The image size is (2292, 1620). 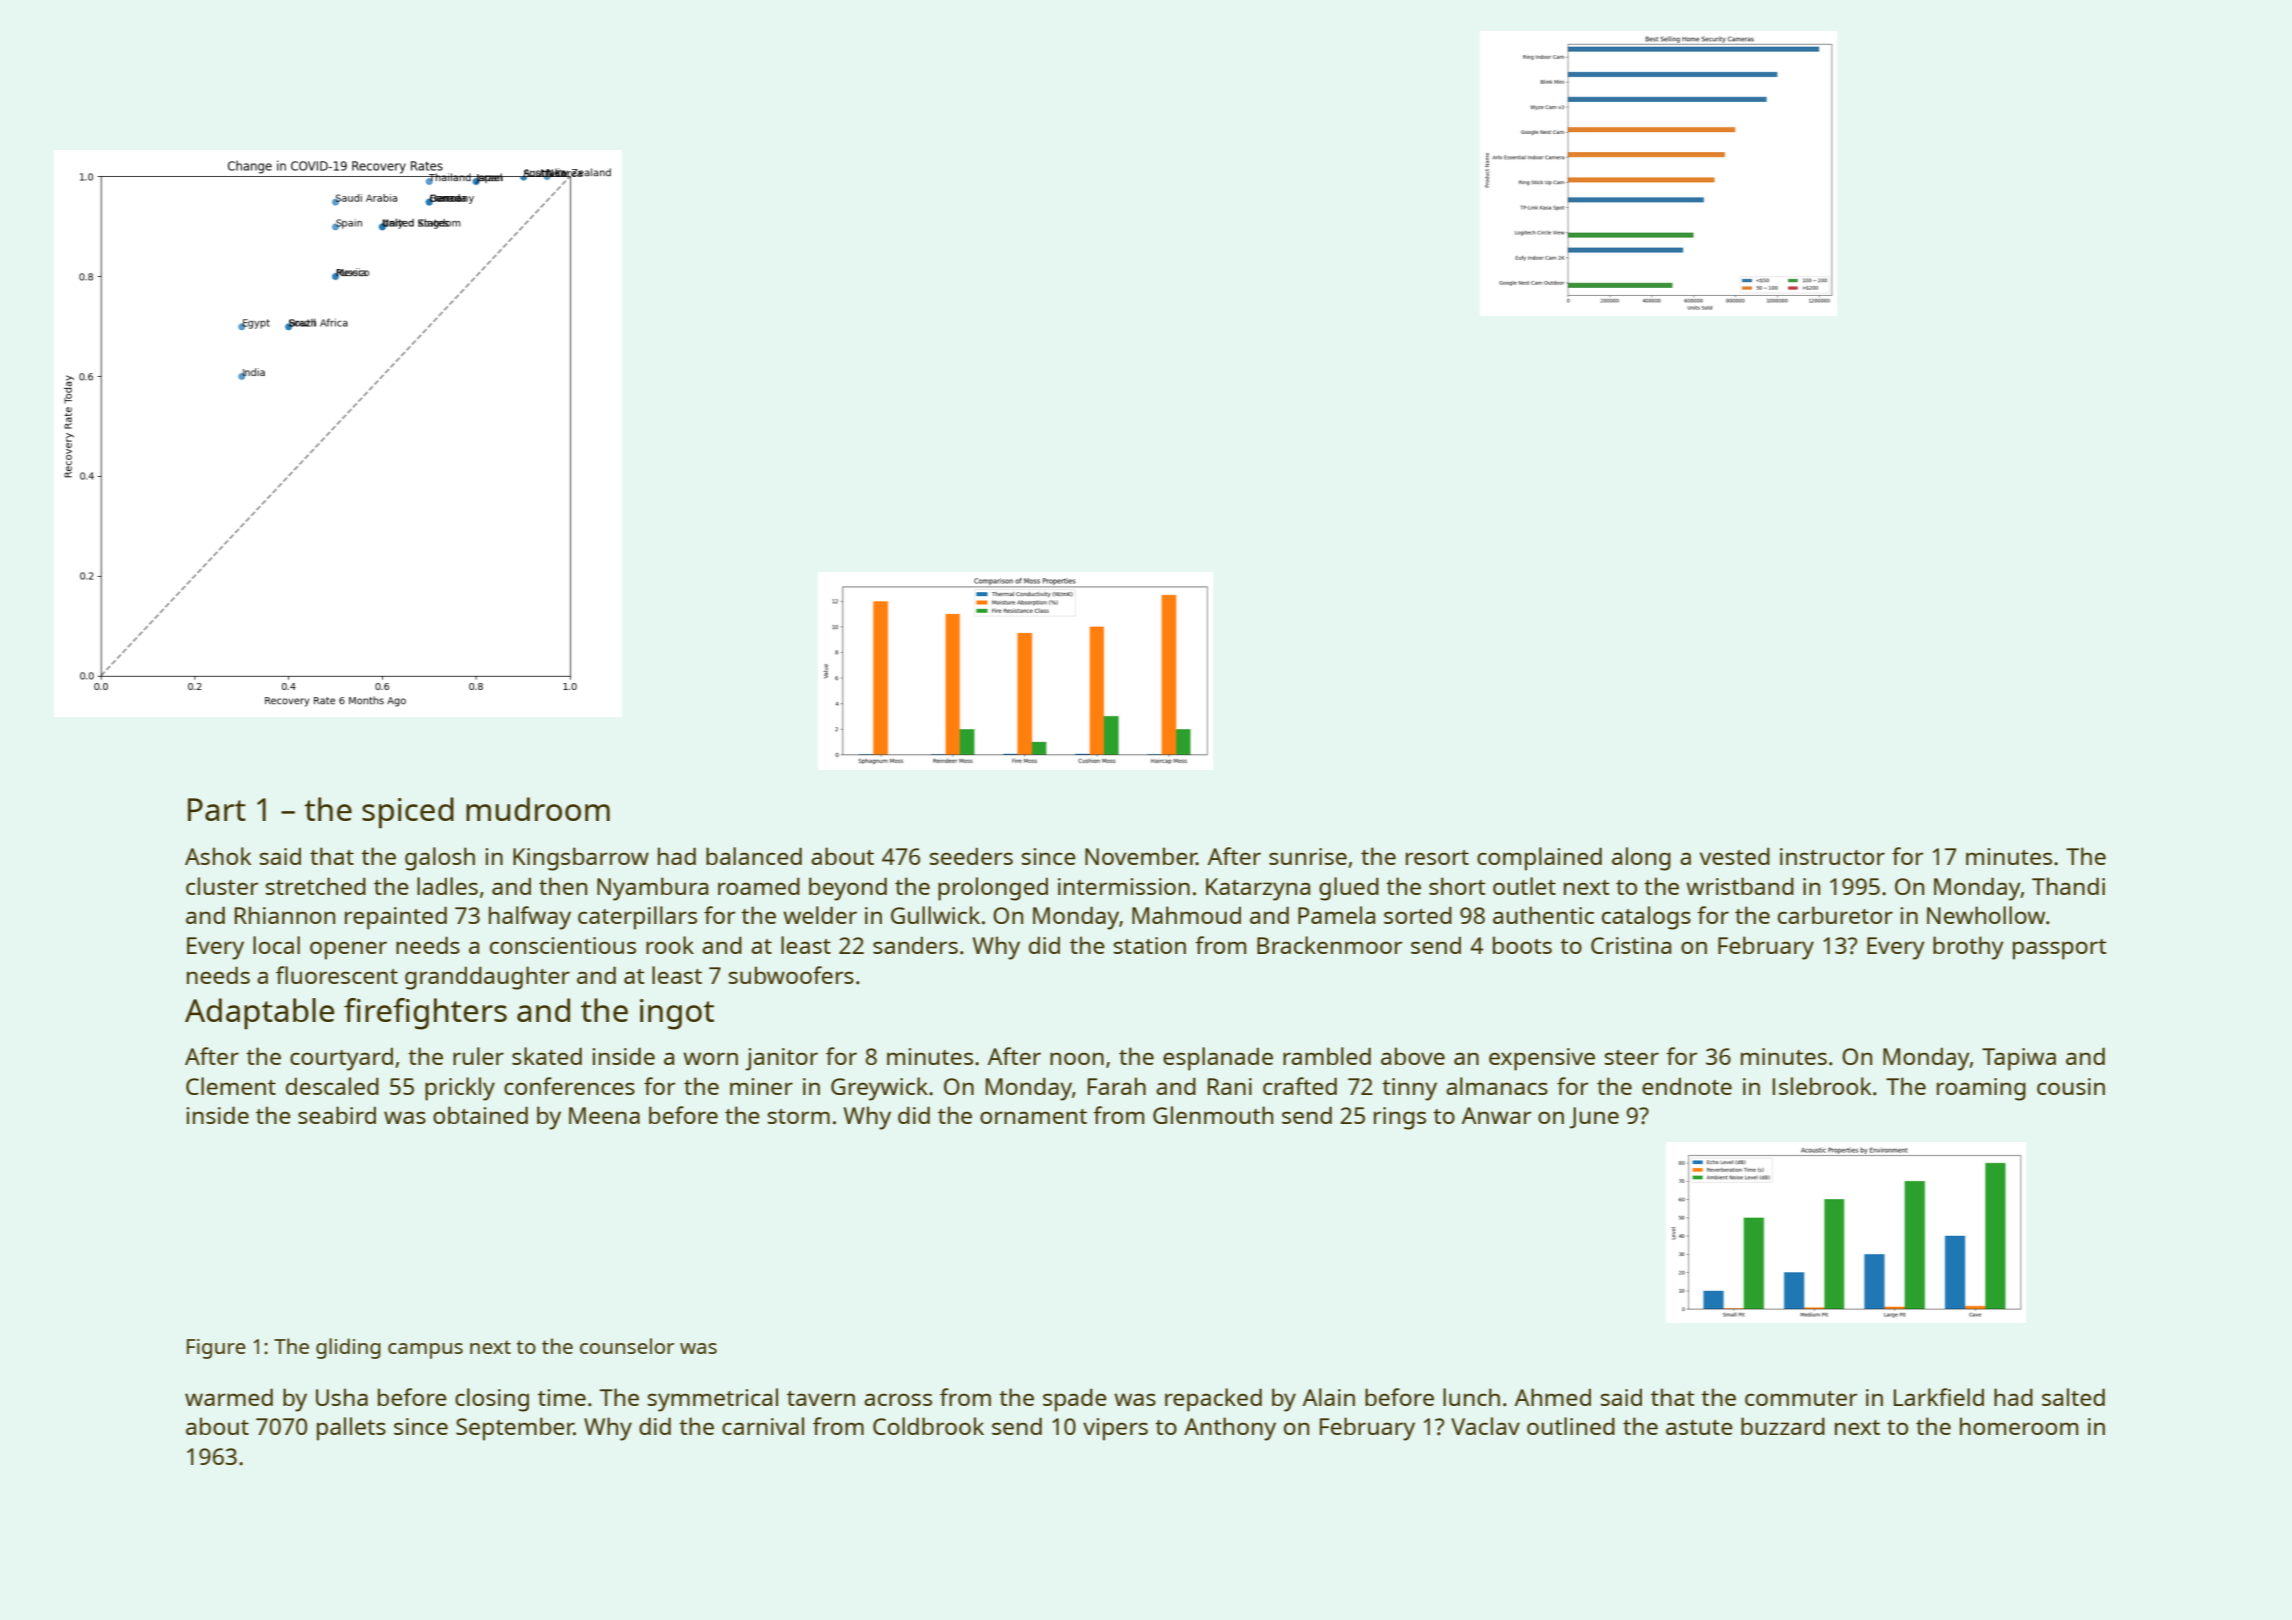 What do you see at coordinates (231, 1086) in the screenshot?
I see `Clement` at bounding box center [231, 1086].
